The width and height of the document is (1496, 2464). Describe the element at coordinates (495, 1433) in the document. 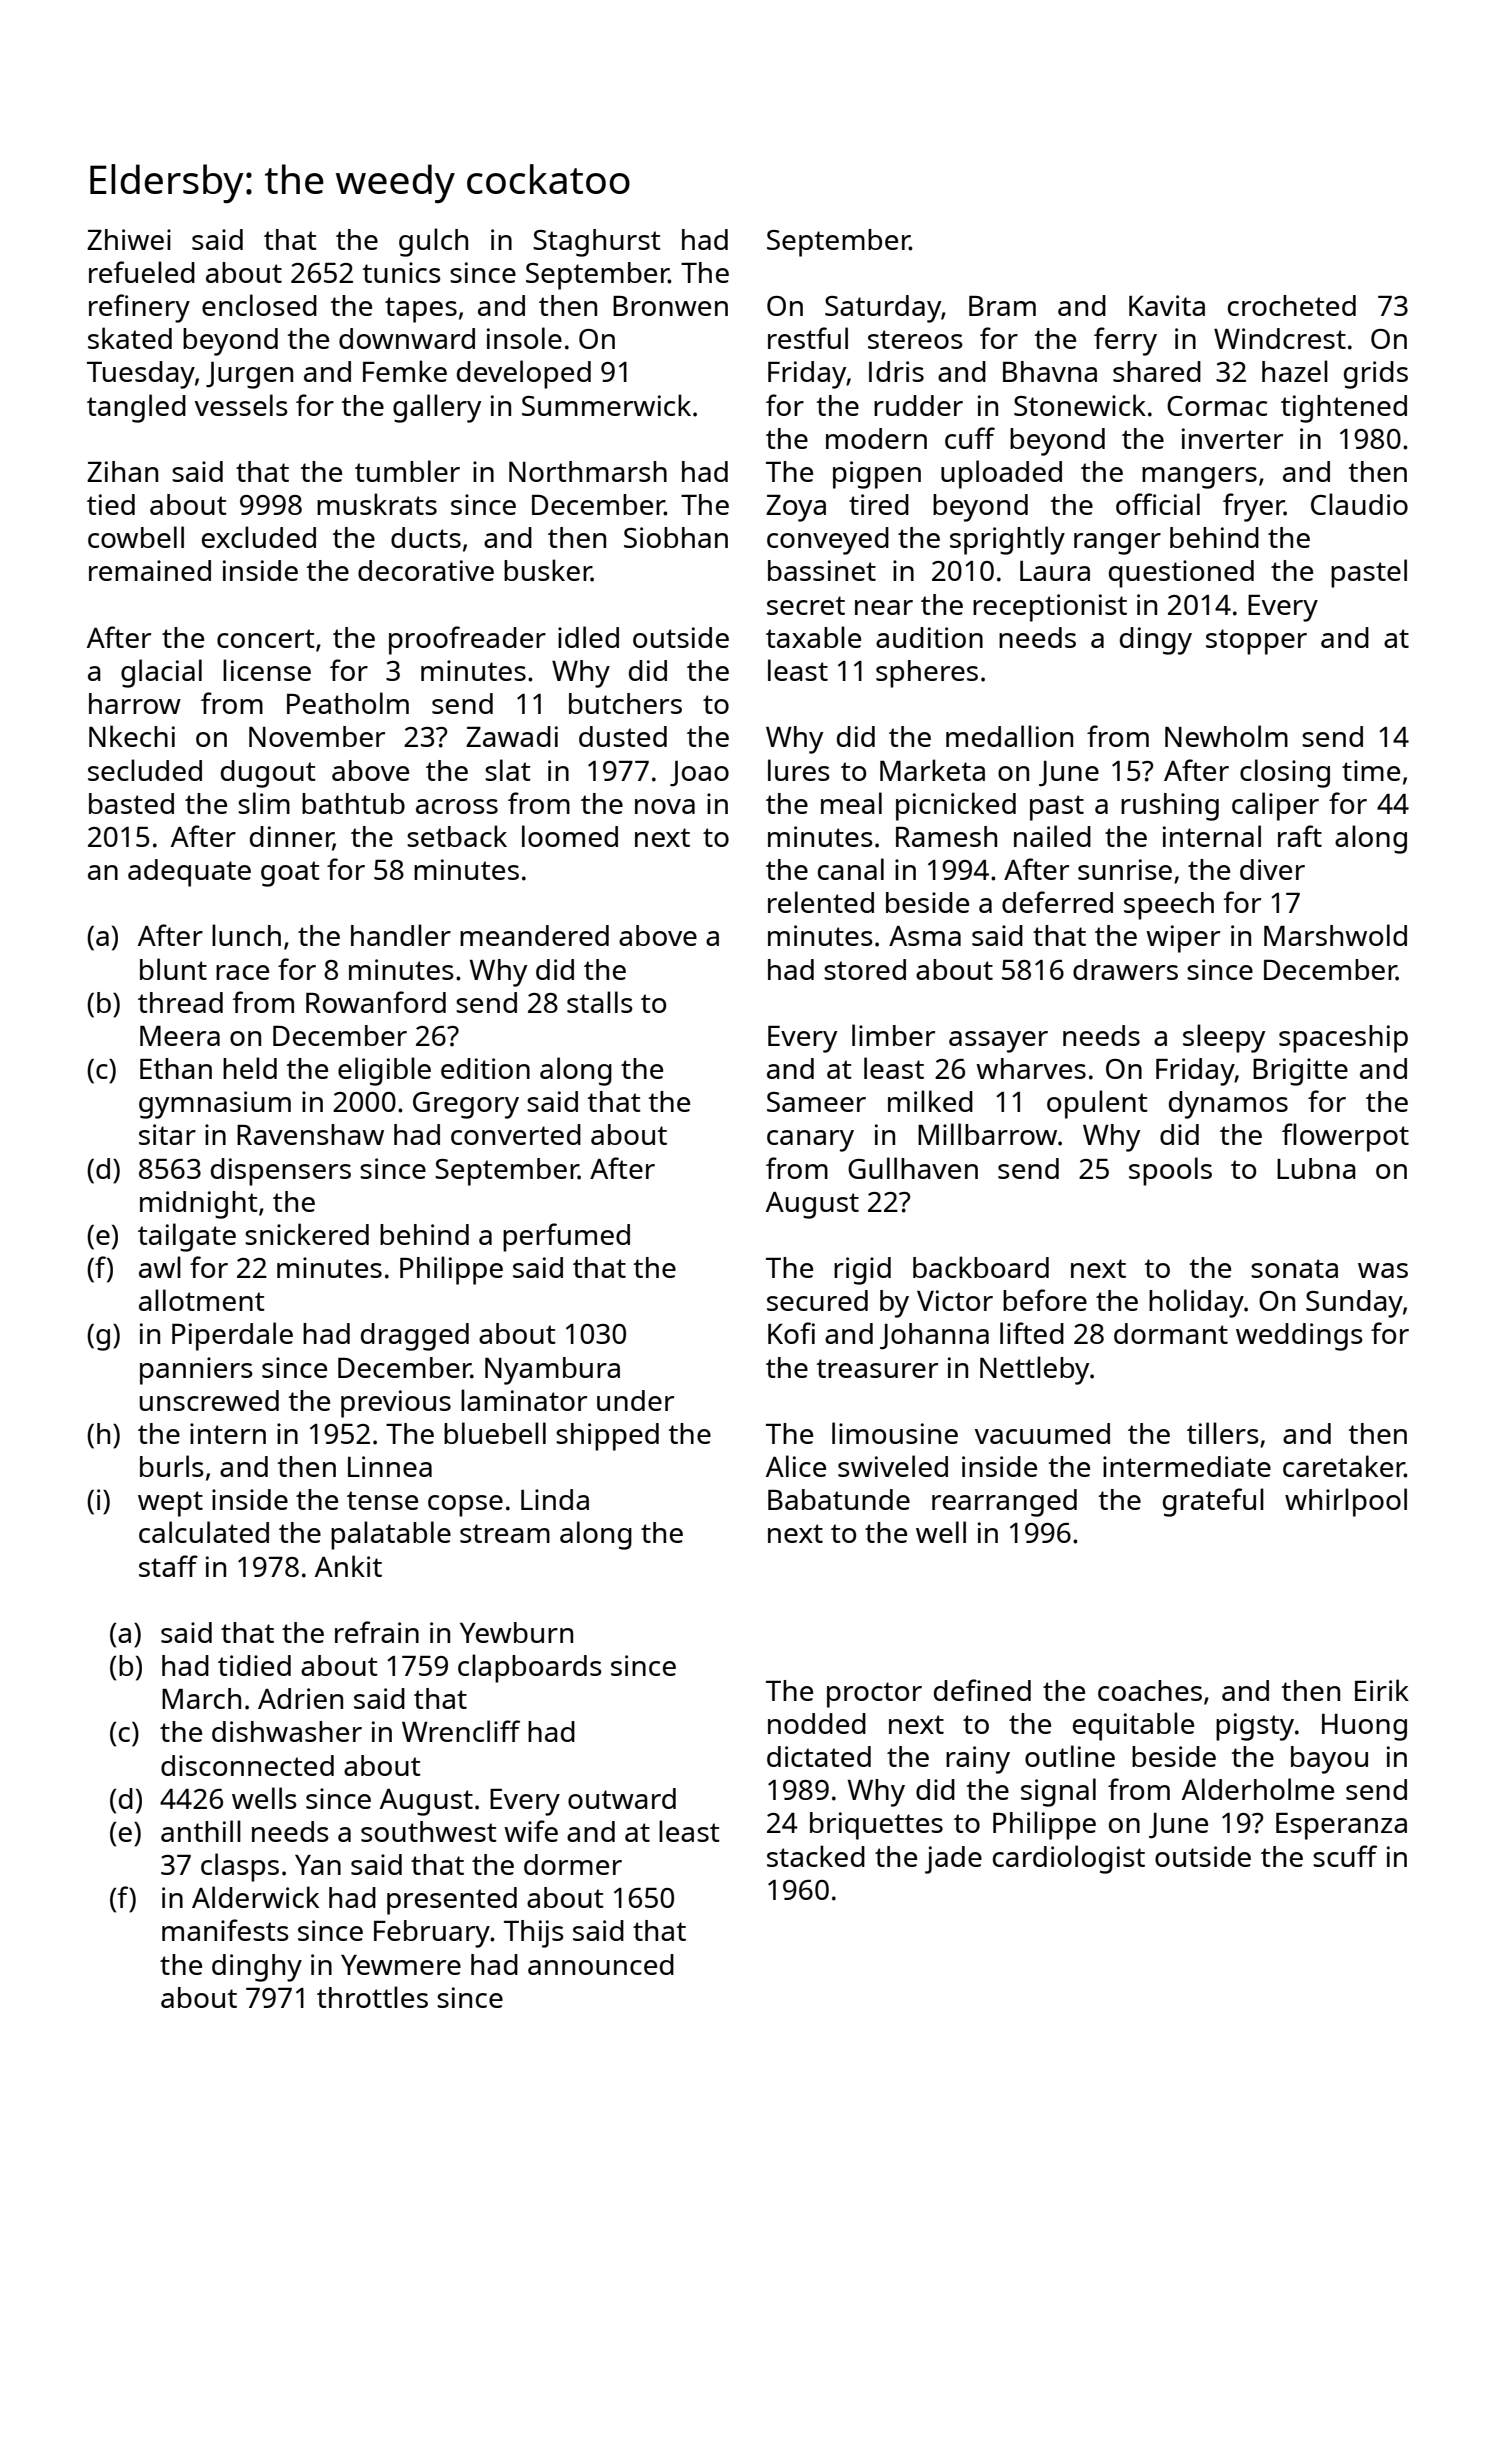

I see `bluebell` at that location.
